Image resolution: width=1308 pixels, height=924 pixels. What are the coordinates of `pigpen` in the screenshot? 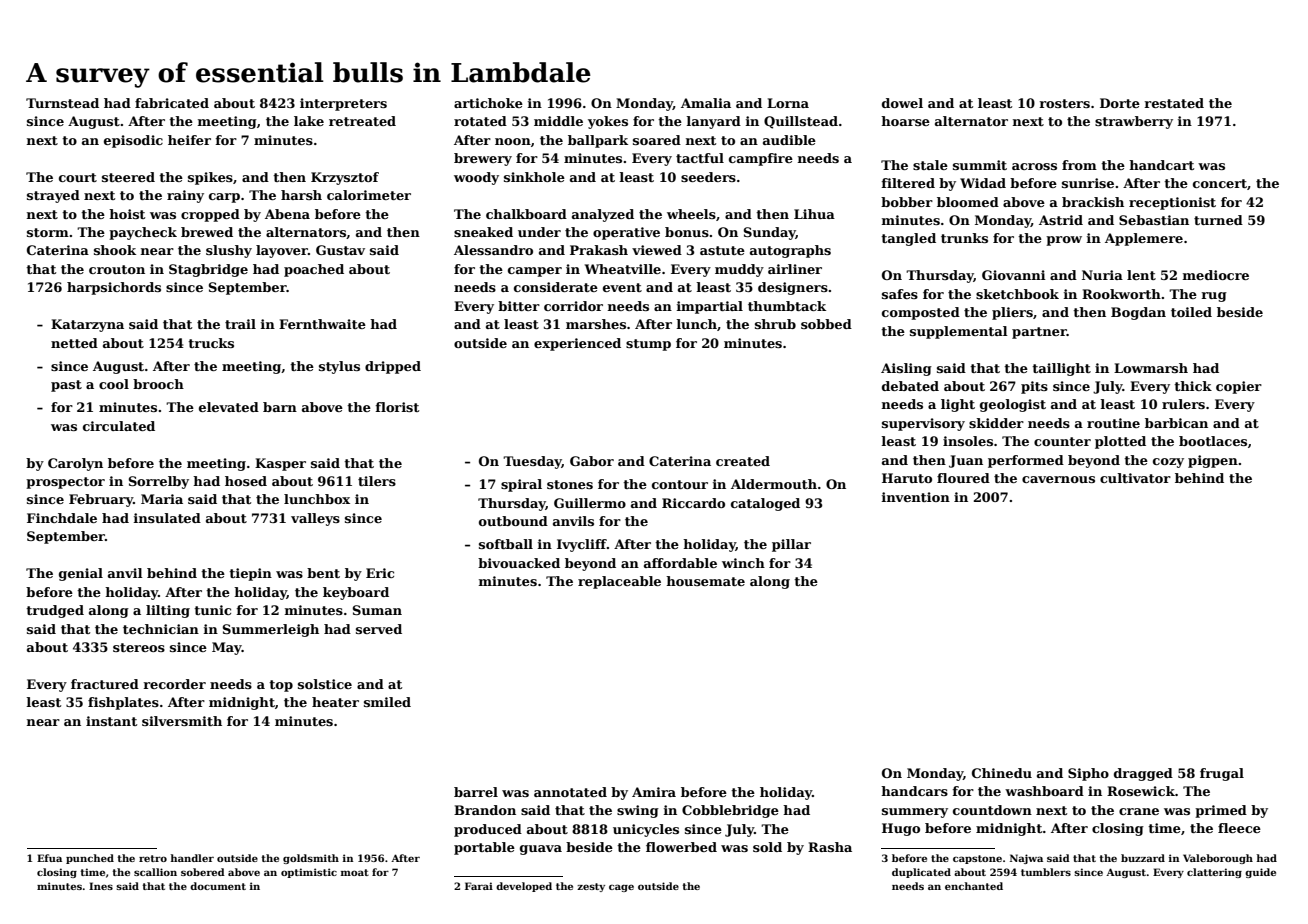 It's located at (1213, 461).
